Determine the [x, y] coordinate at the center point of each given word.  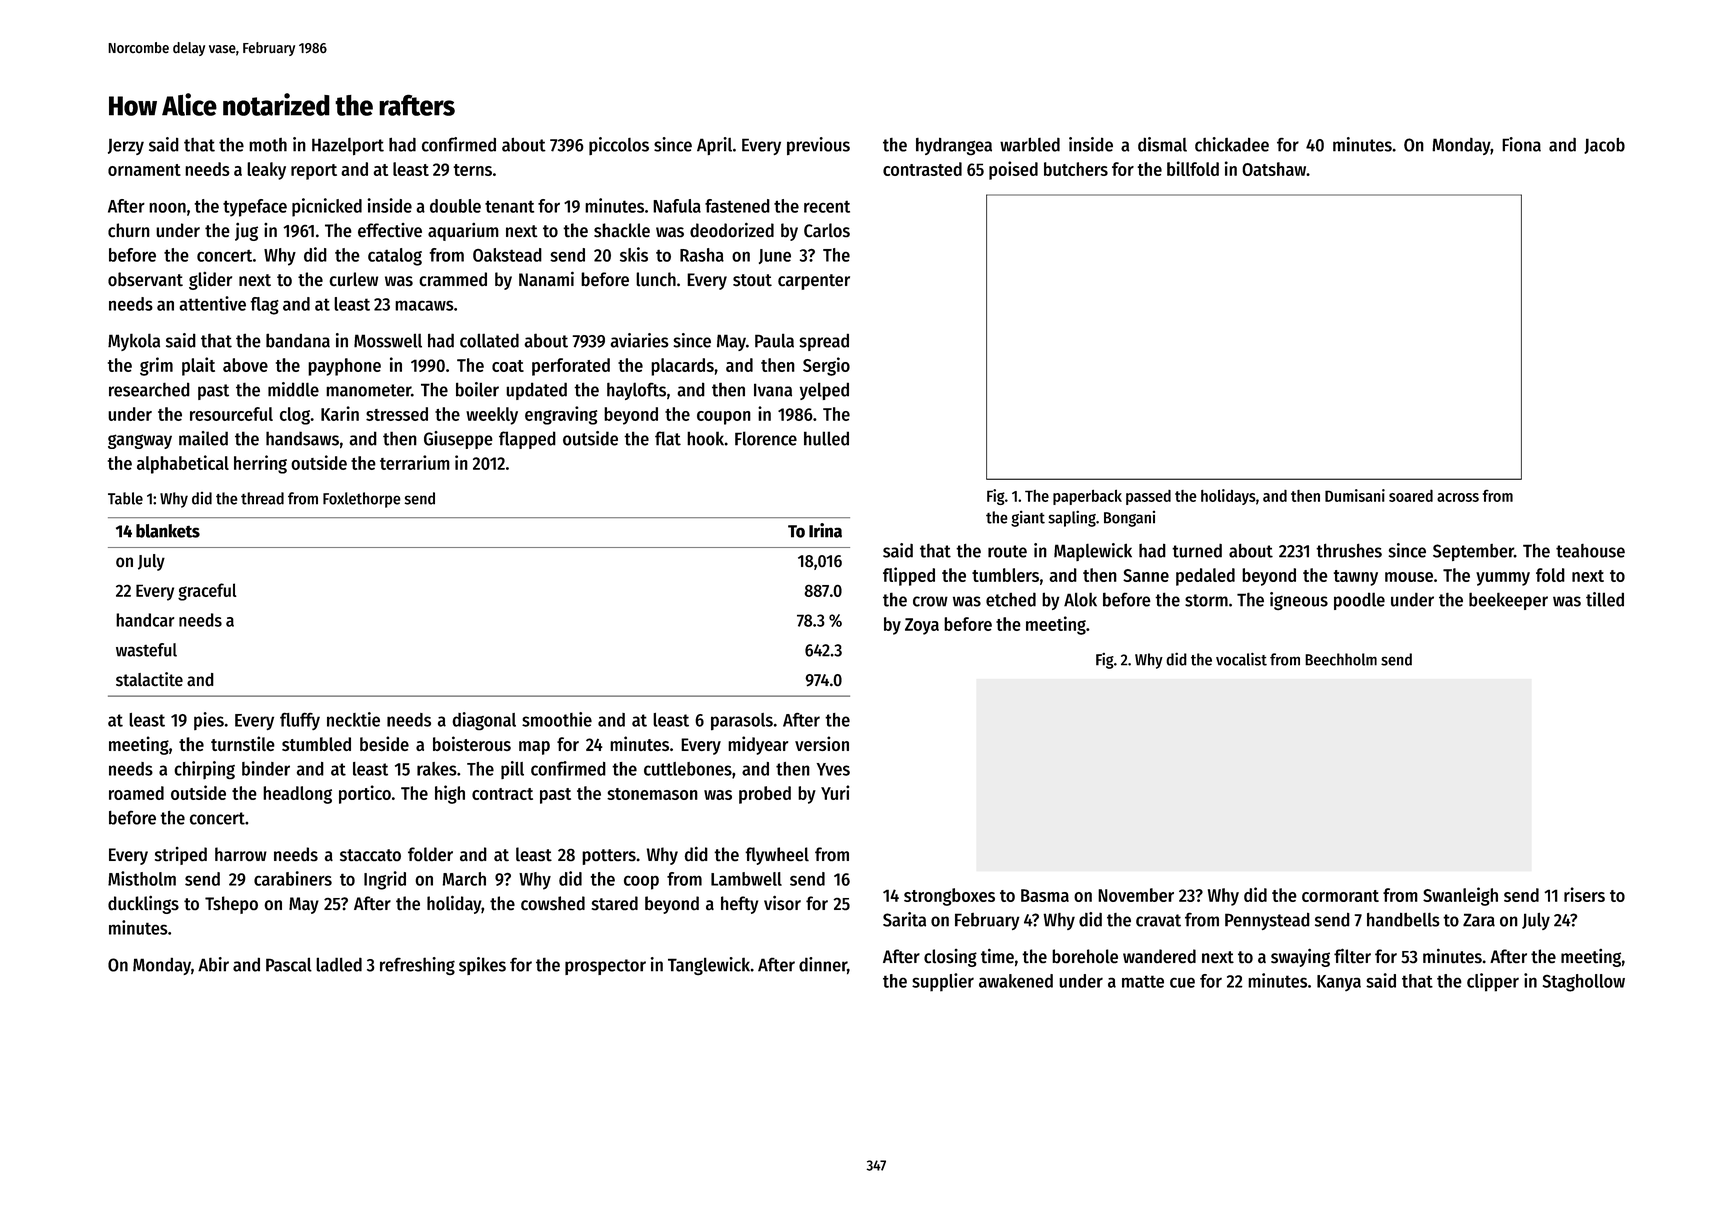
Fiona [1521, 144]
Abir [213, 964]
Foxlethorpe [362, 500]
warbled [1030, 145]
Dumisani [1355, 495]
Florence [766, 438]
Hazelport [348, 146]
